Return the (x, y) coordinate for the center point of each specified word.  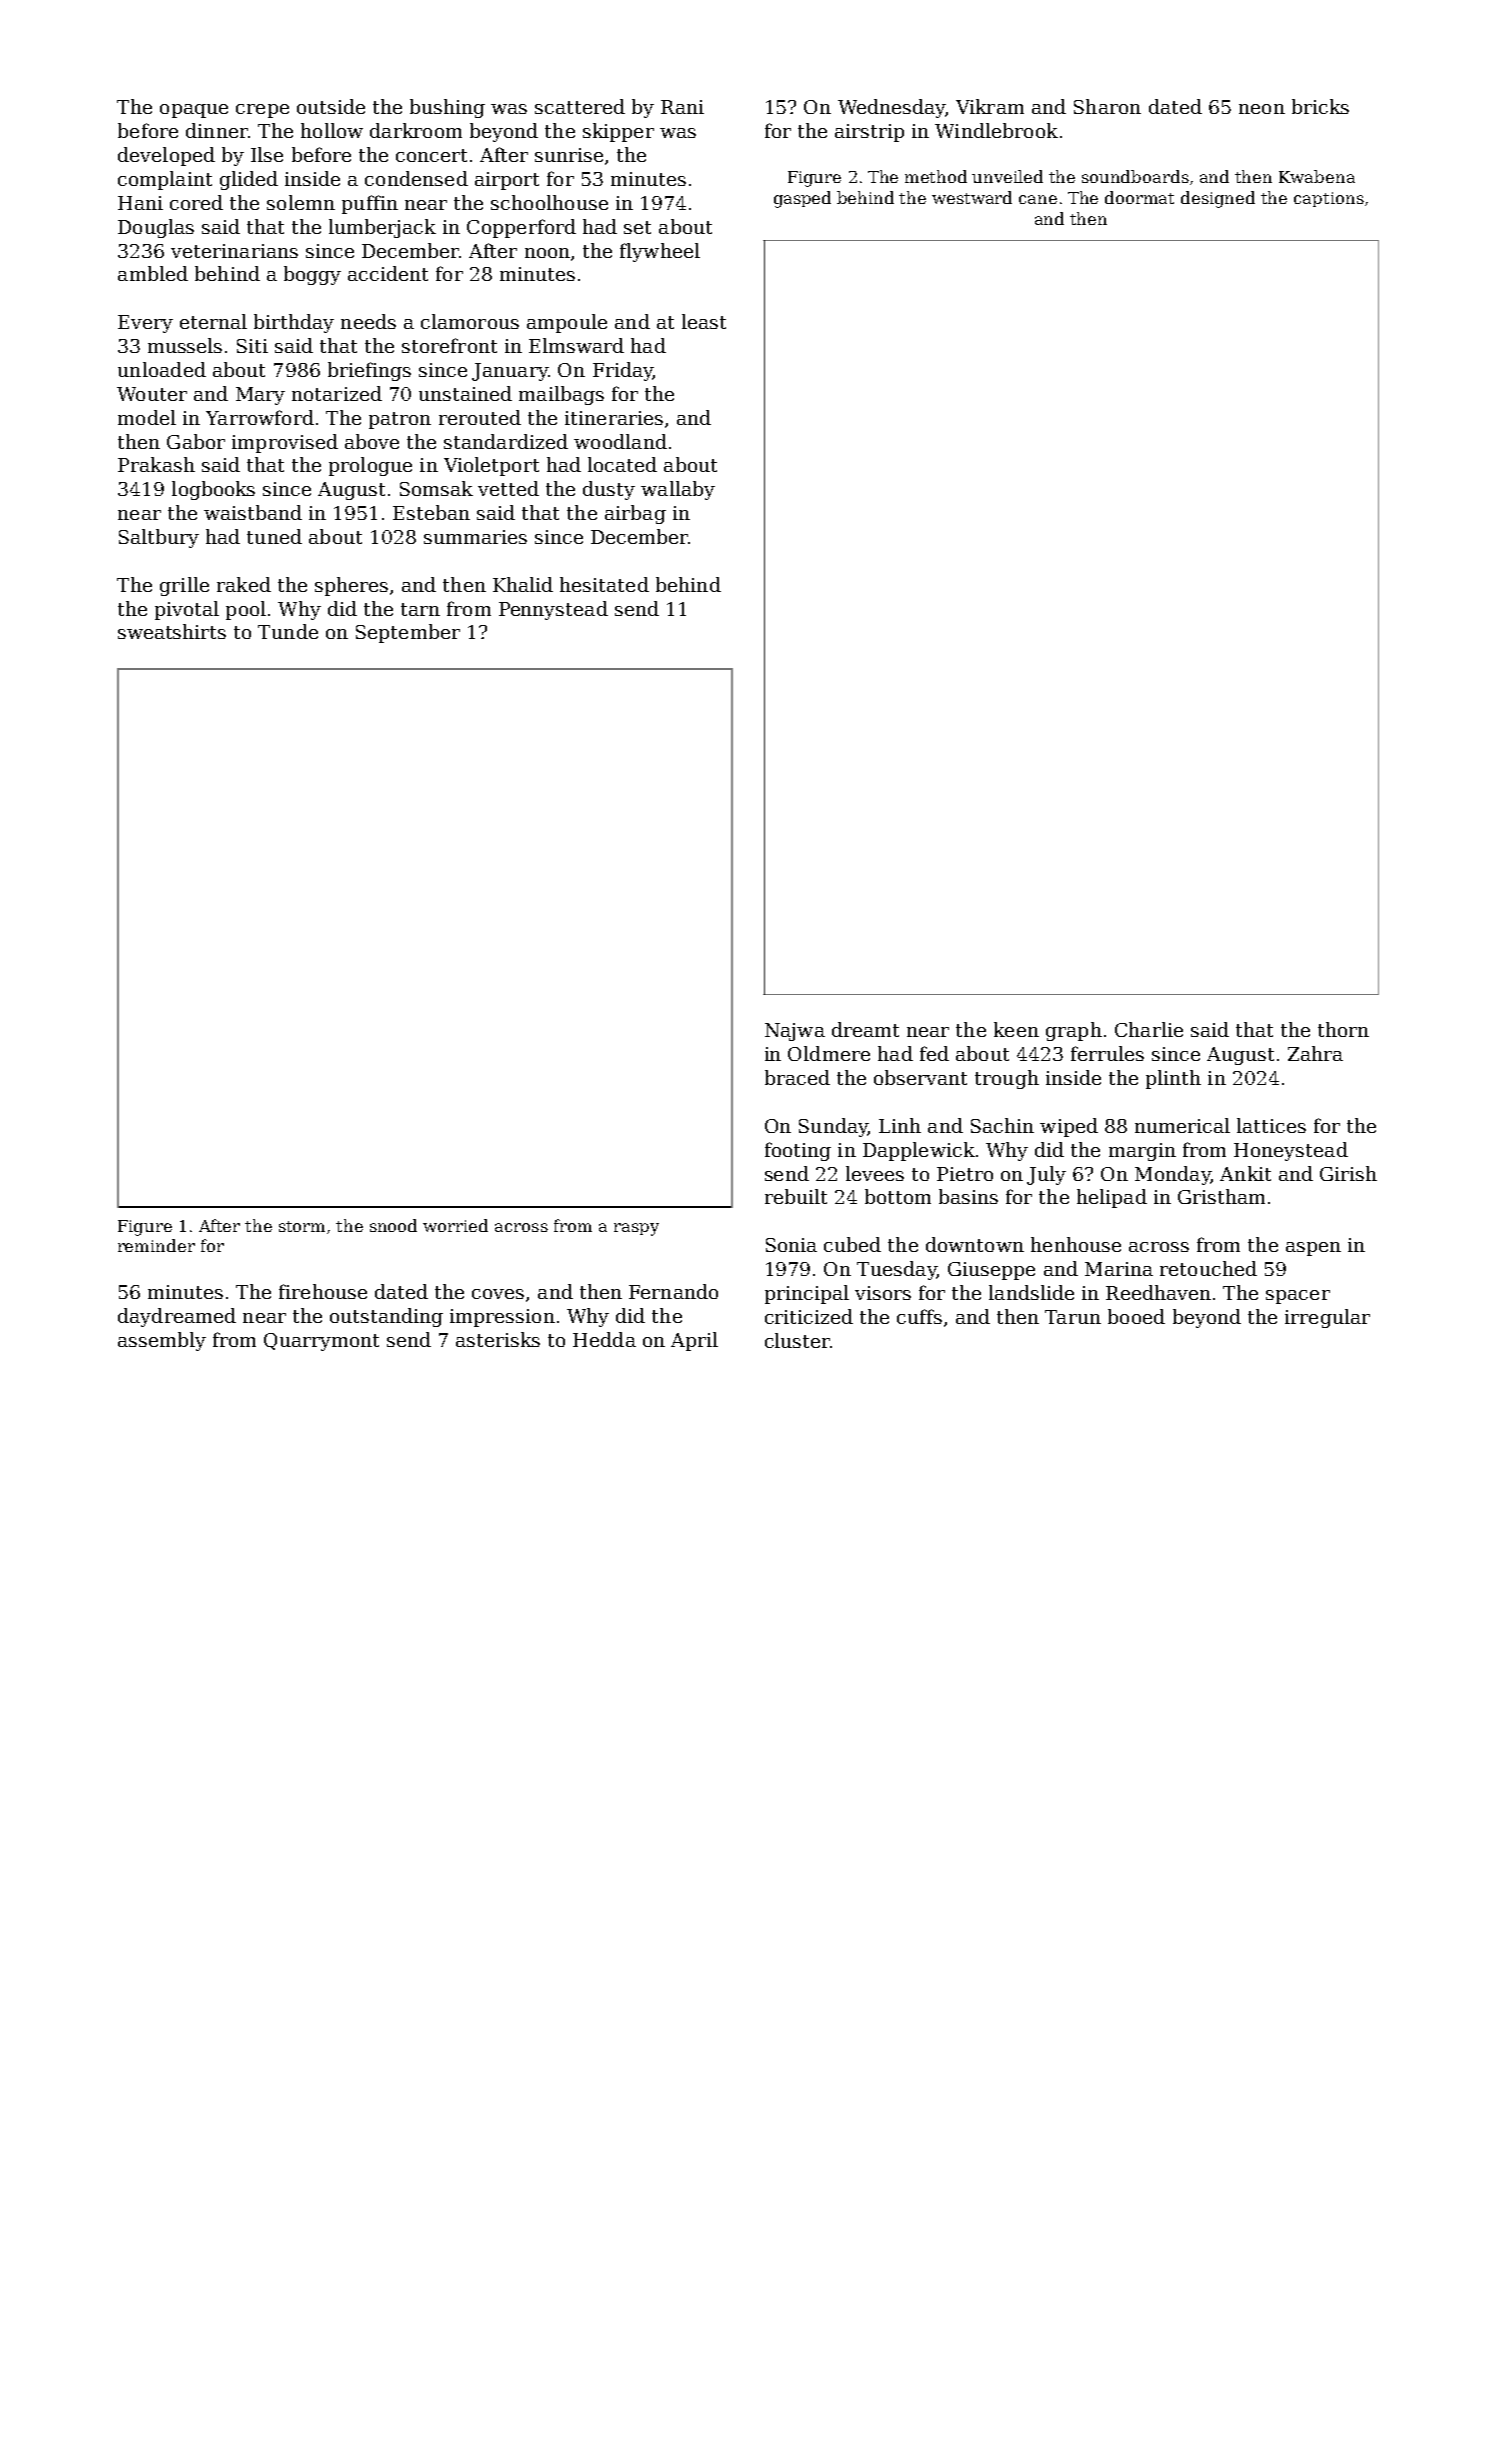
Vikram (990, 106)
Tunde (288, 631)
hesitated (604, 584)
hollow (332, 130)
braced (797, 1077)
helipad (1112, 1198)
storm (302, 1226)
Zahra (1315, 1053)
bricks (1320, 106)
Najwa (795, 1032)
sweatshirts (172, 631)
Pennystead (553, 610)
